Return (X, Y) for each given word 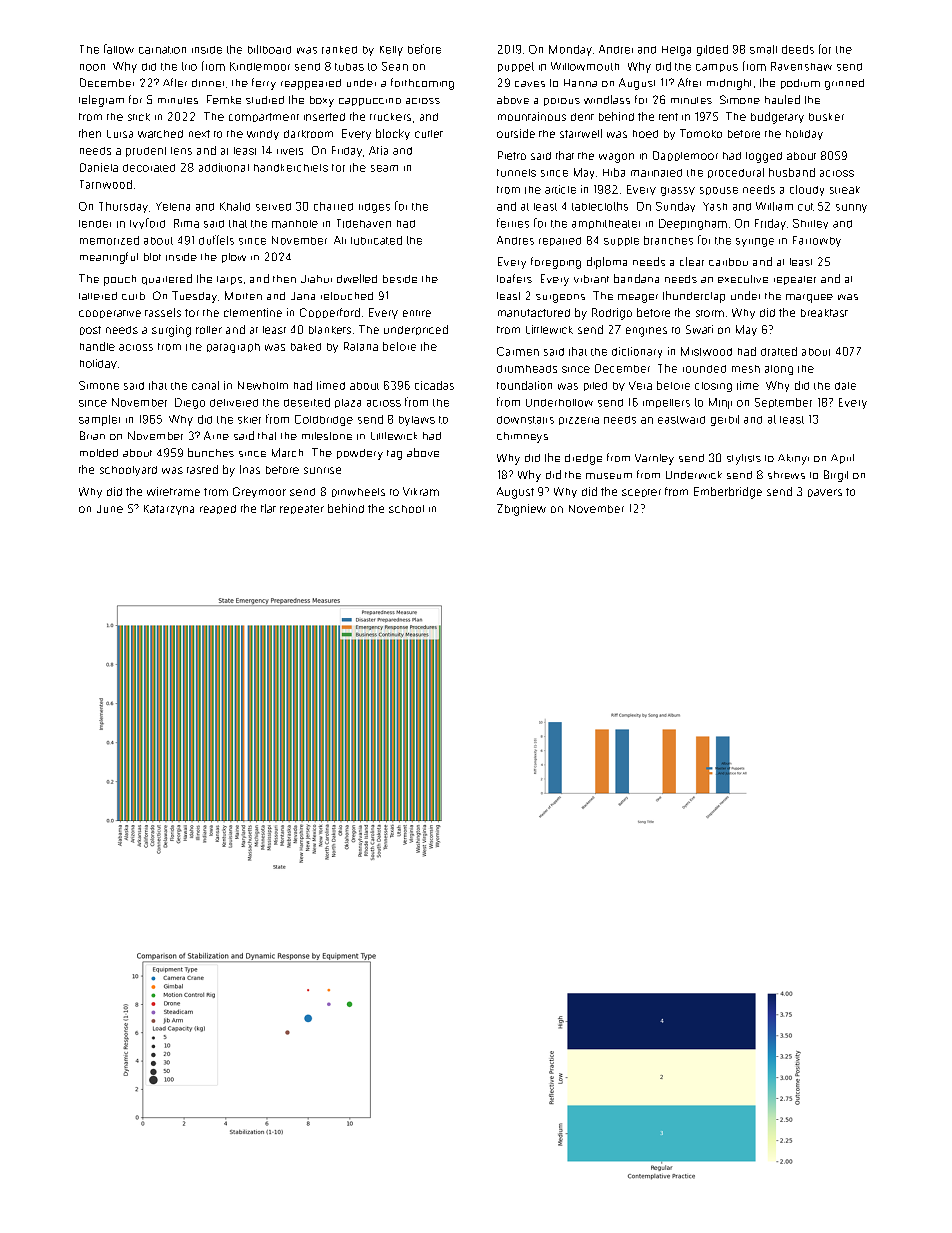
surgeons (560, 298)
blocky (393, 134)
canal (205, 385)
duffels (216, 240)
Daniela (99, 167)
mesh (746, 369)
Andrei (616, 49)
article (560, 189)
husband (792, 172)
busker (826, 117)
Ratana (361, 346)
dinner (208, 83)
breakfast (824, 313)
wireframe (173, 491)
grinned (844, 84)
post (90, 330)
